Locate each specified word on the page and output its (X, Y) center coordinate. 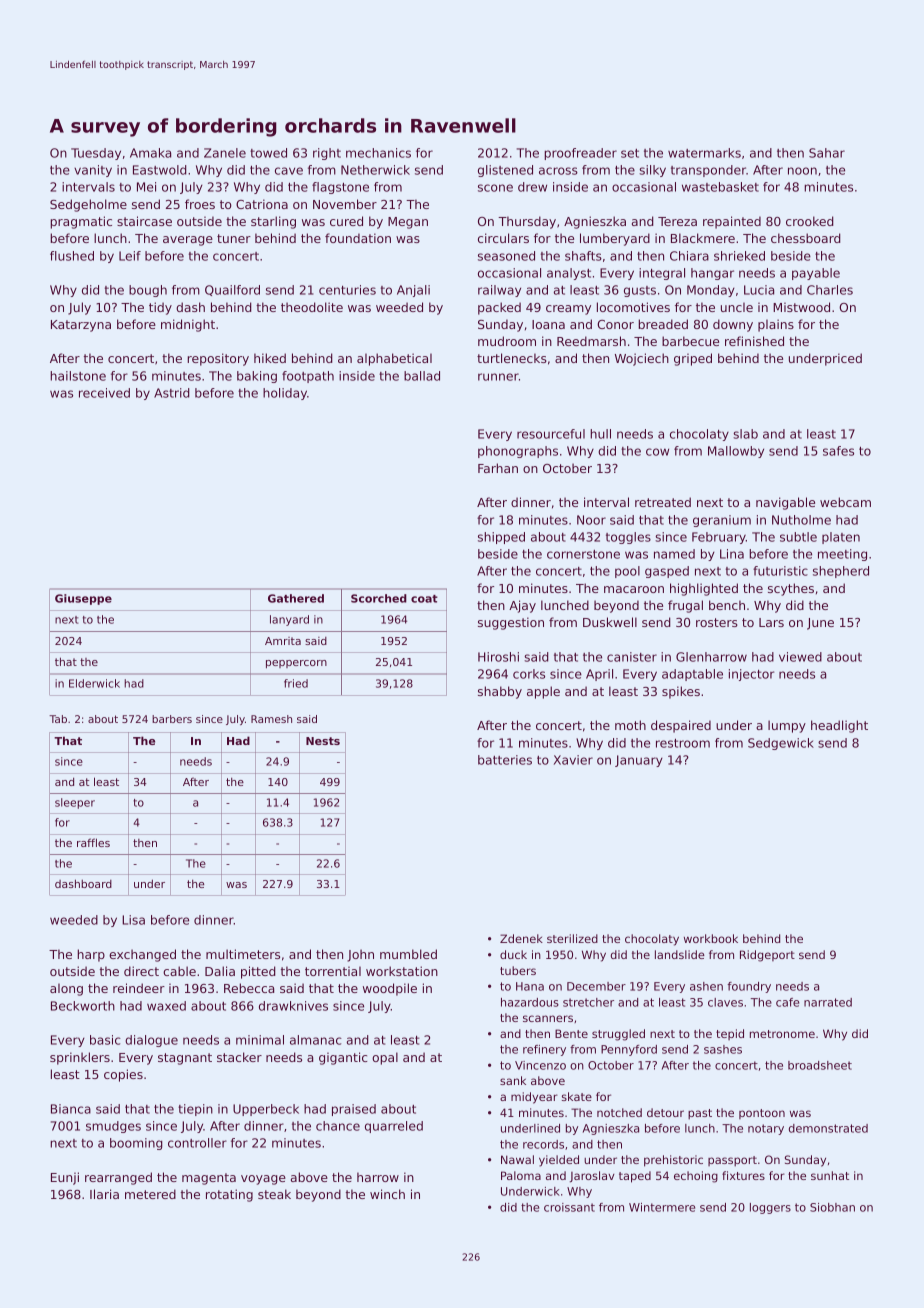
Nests (323, 741)
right (327, 154)
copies (123, 1075)
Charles (830, 290)
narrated (828, 1002)
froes (200, 204)
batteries (505, 760)
